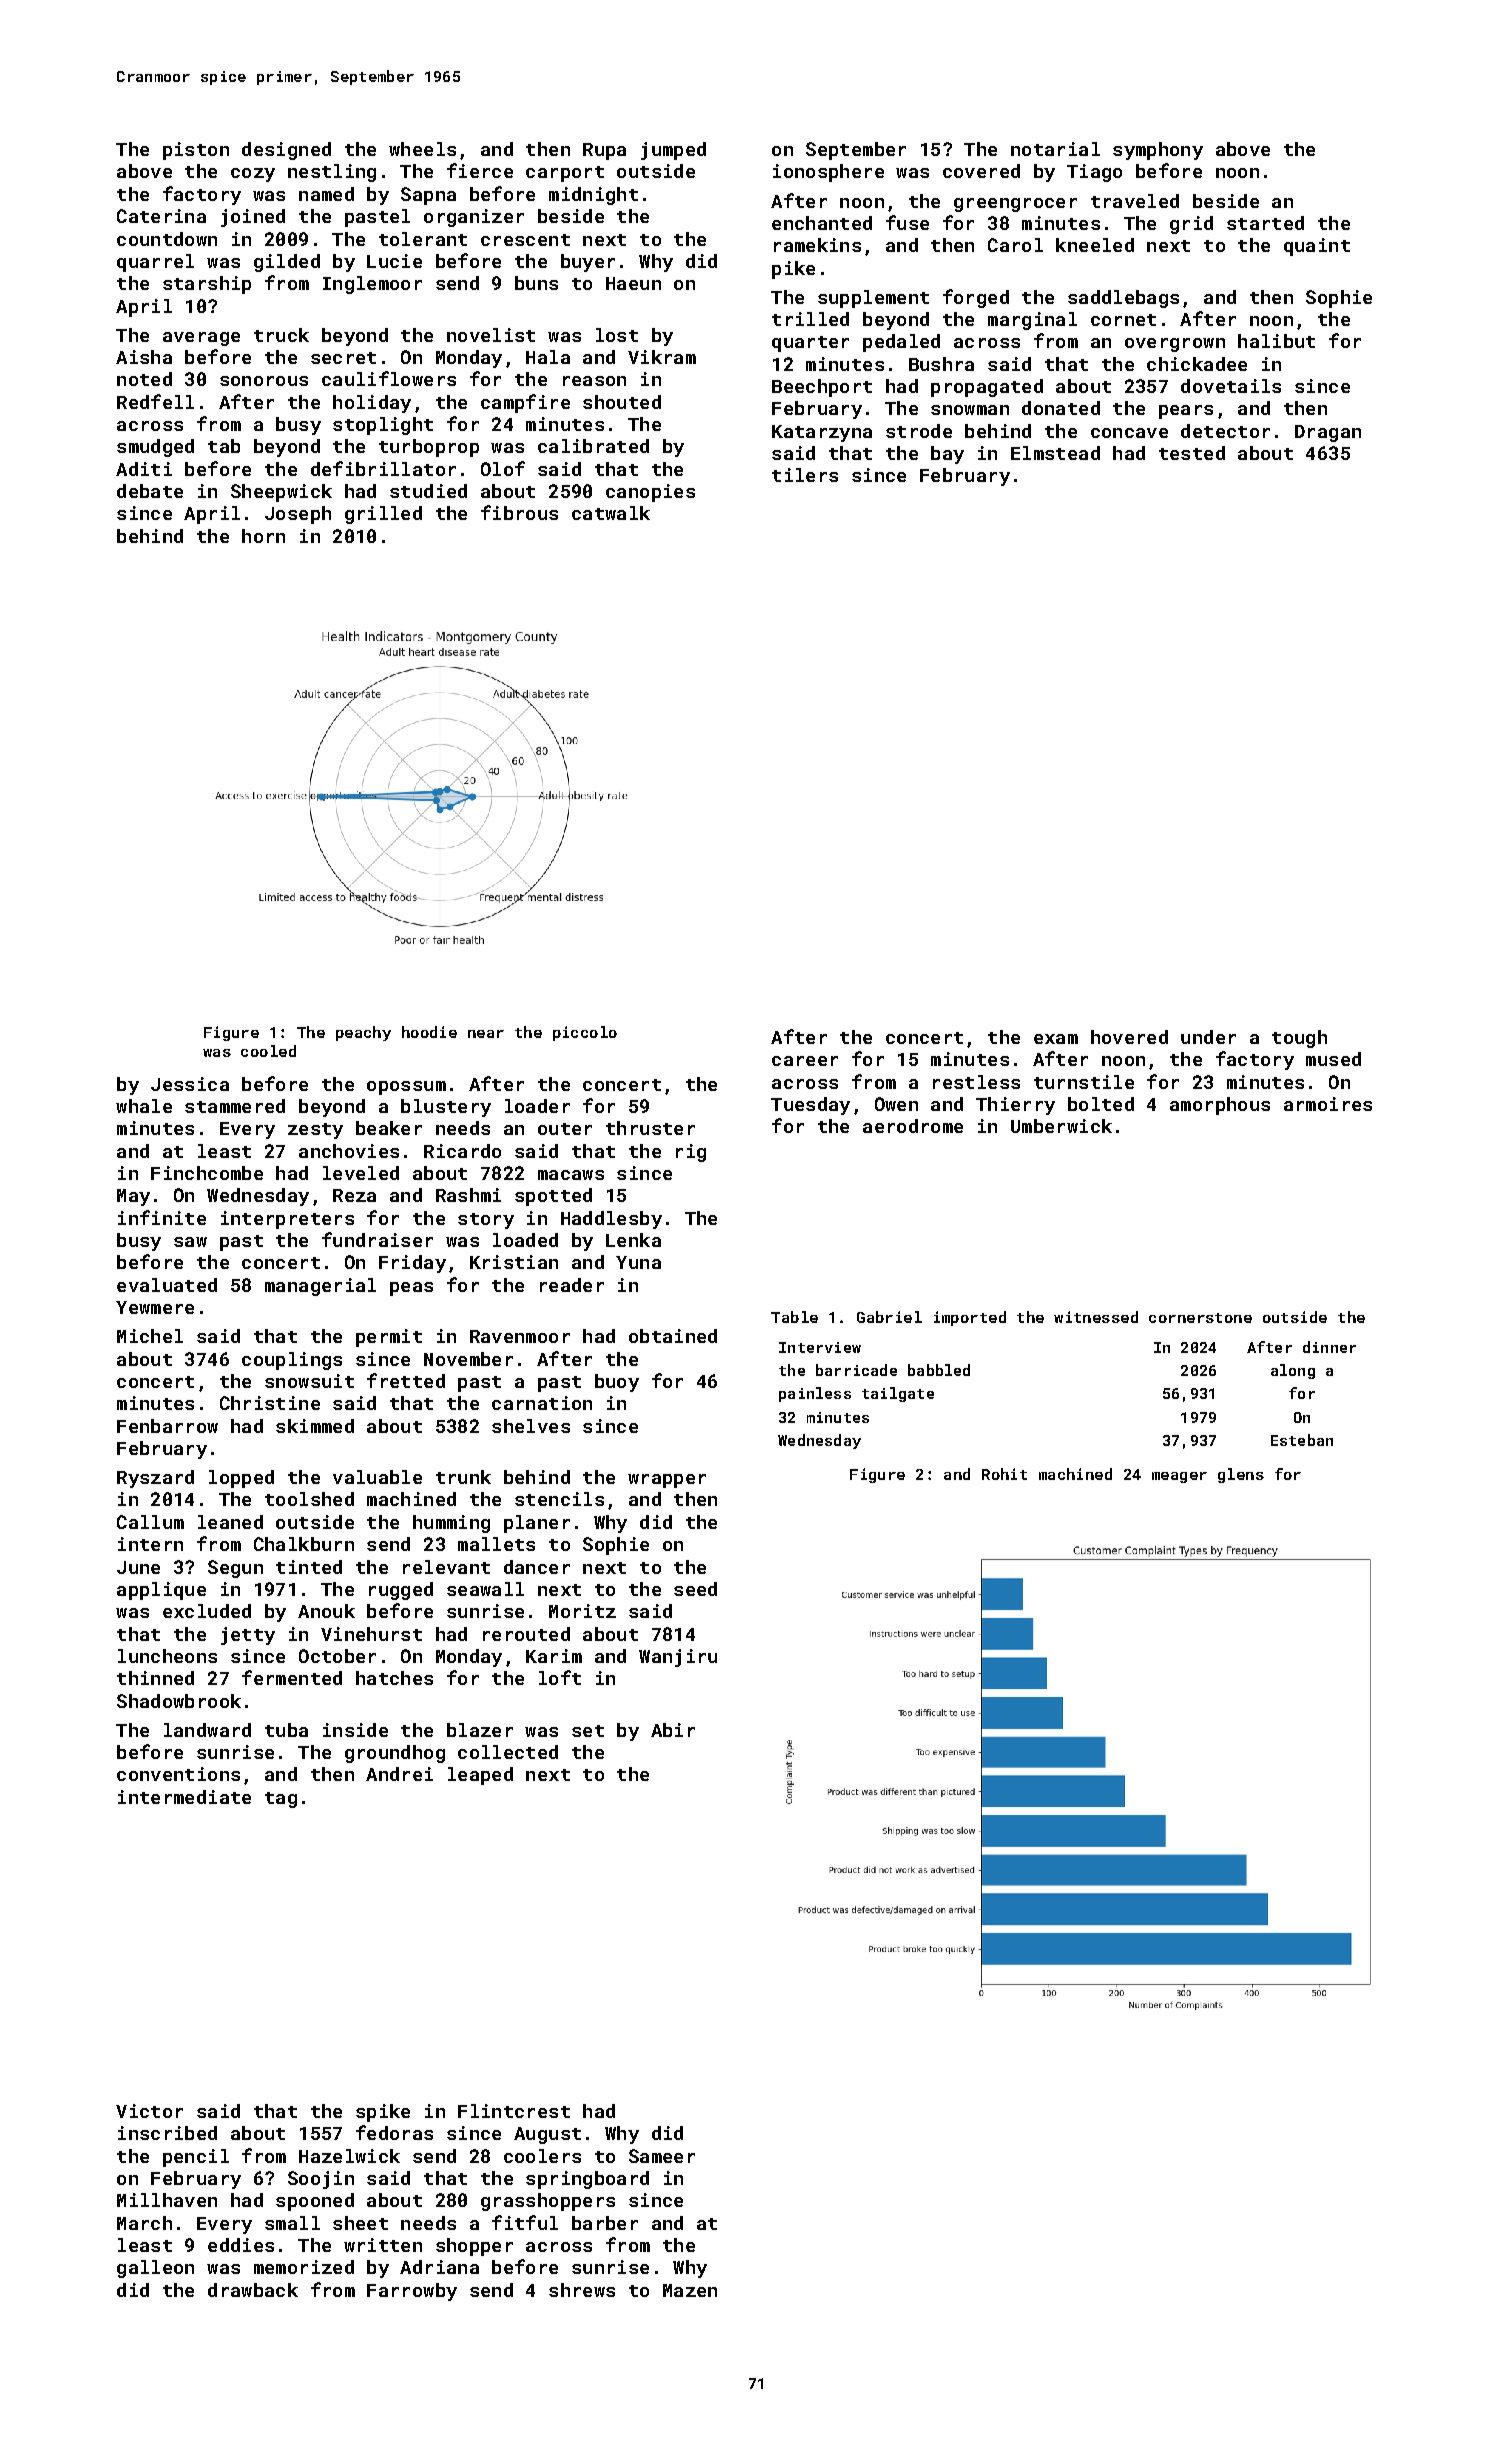 Image resolution: width=1496 pixels, height=2464 pixels. I want to click on career, so click(805, 1061).
